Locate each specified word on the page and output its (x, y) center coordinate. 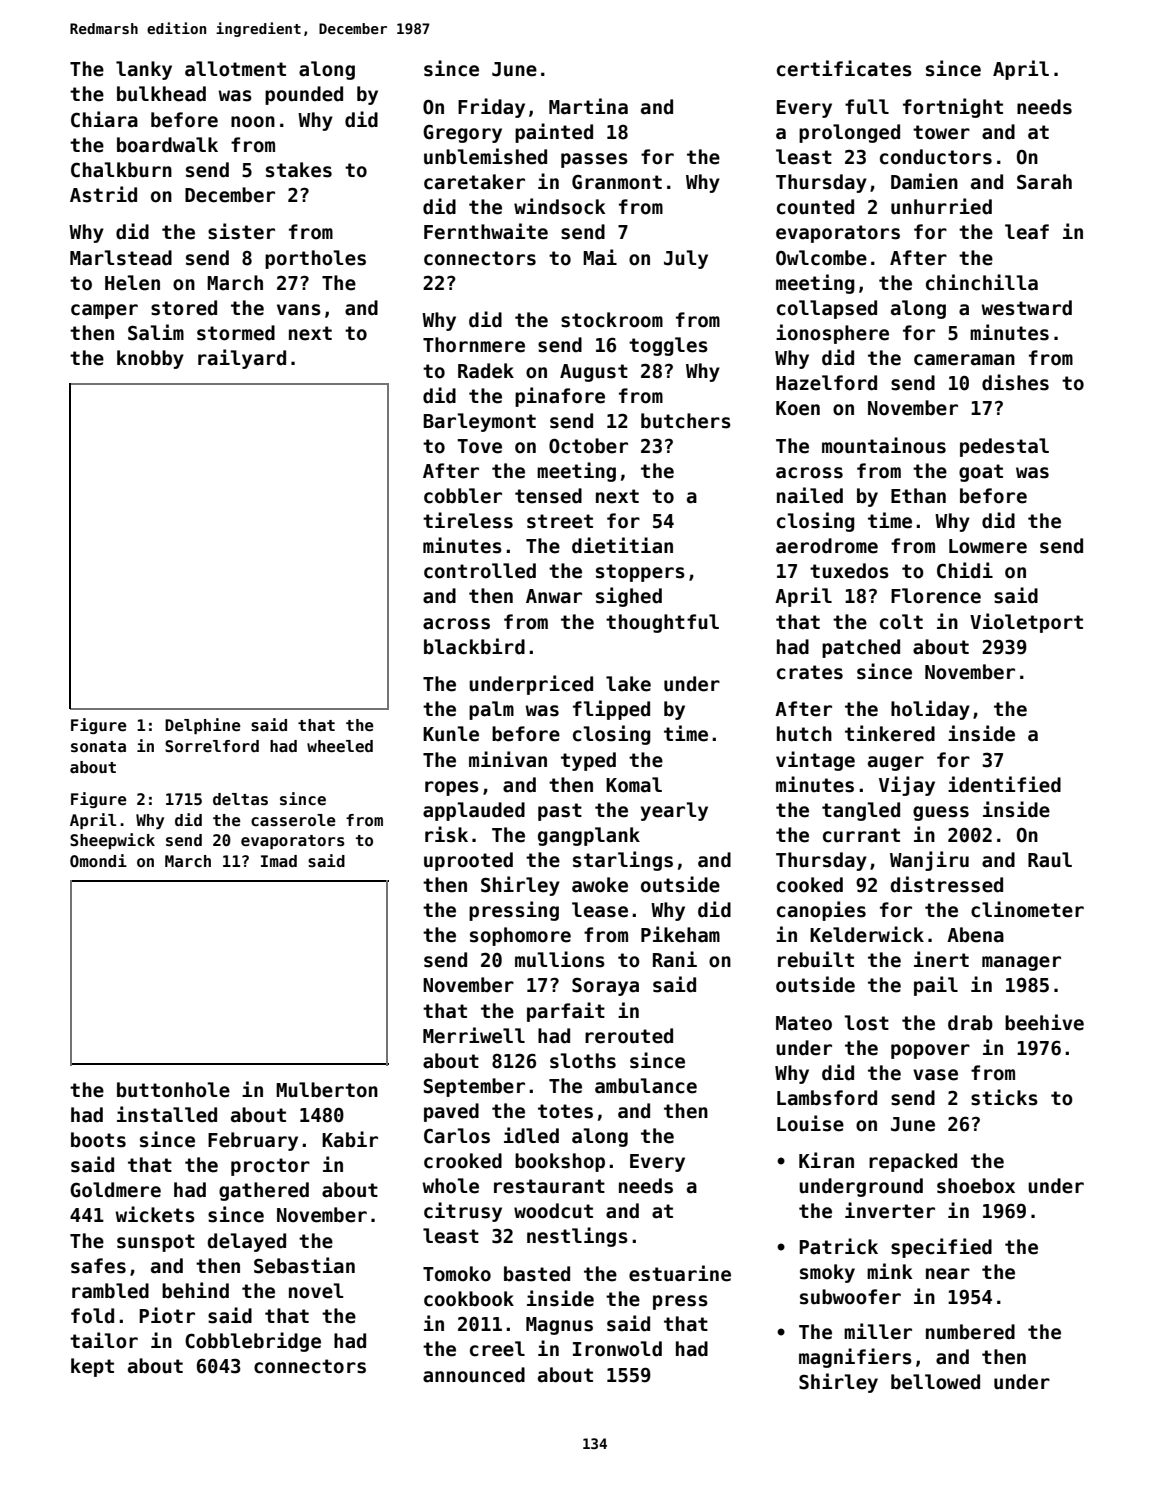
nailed (810, 495)
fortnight (953, 108)
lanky (144, 70)
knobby (150, 359)
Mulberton (327, 1090)
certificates (844, 68)
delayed (247, 1242)
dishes (1015, 382)
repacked (913, 1162)
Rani (675, 959)
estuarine (680, 1273)
